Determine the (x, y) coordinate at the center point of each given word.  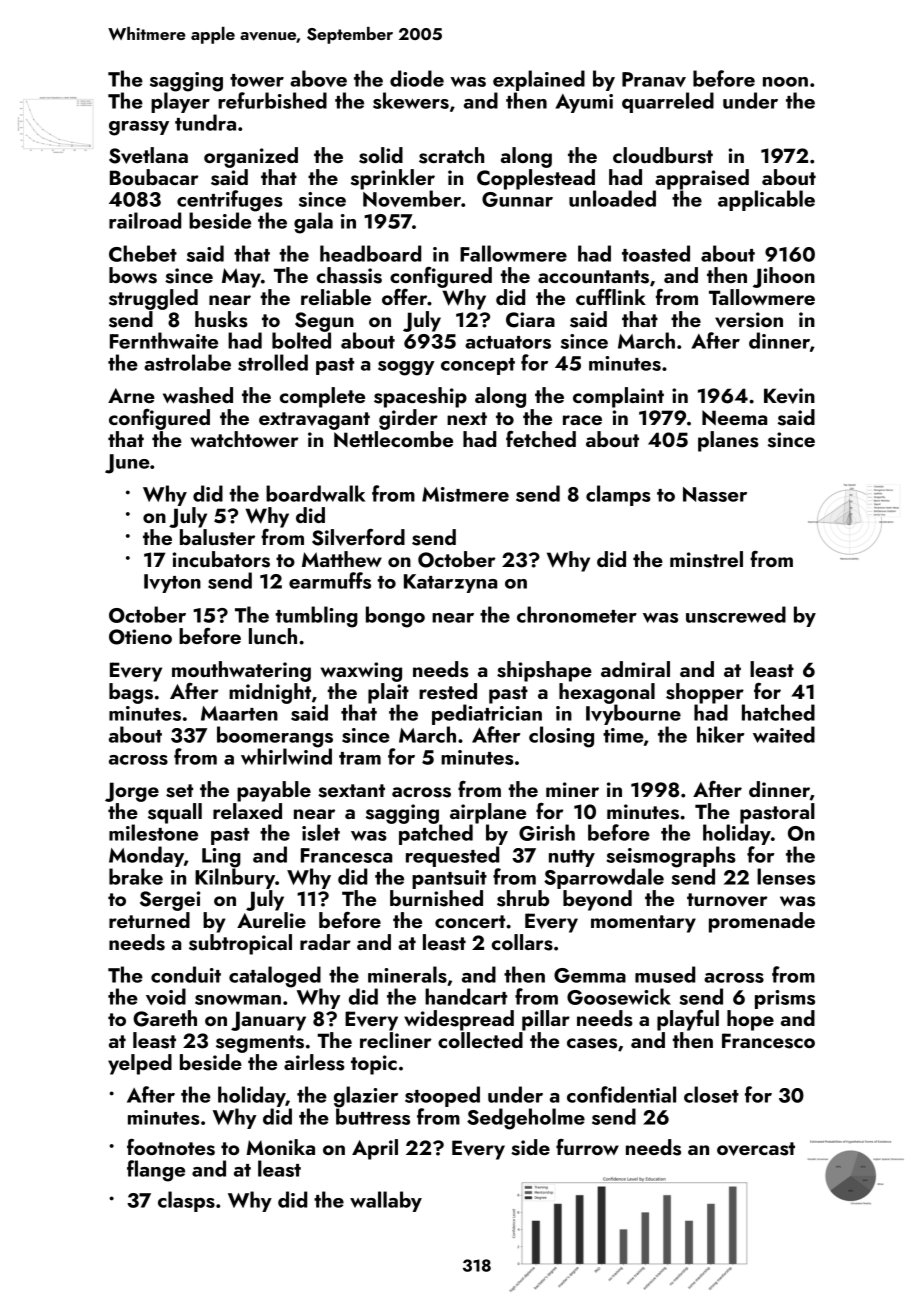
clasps (186, 1201)
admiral (635, 669)
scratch (451, 155)
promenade (762, 922)
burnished (436, 898)
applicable (766, 200)
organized (251, 157)
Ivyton (172, 583)
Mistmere (465, 494)
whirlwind (286, 756)
